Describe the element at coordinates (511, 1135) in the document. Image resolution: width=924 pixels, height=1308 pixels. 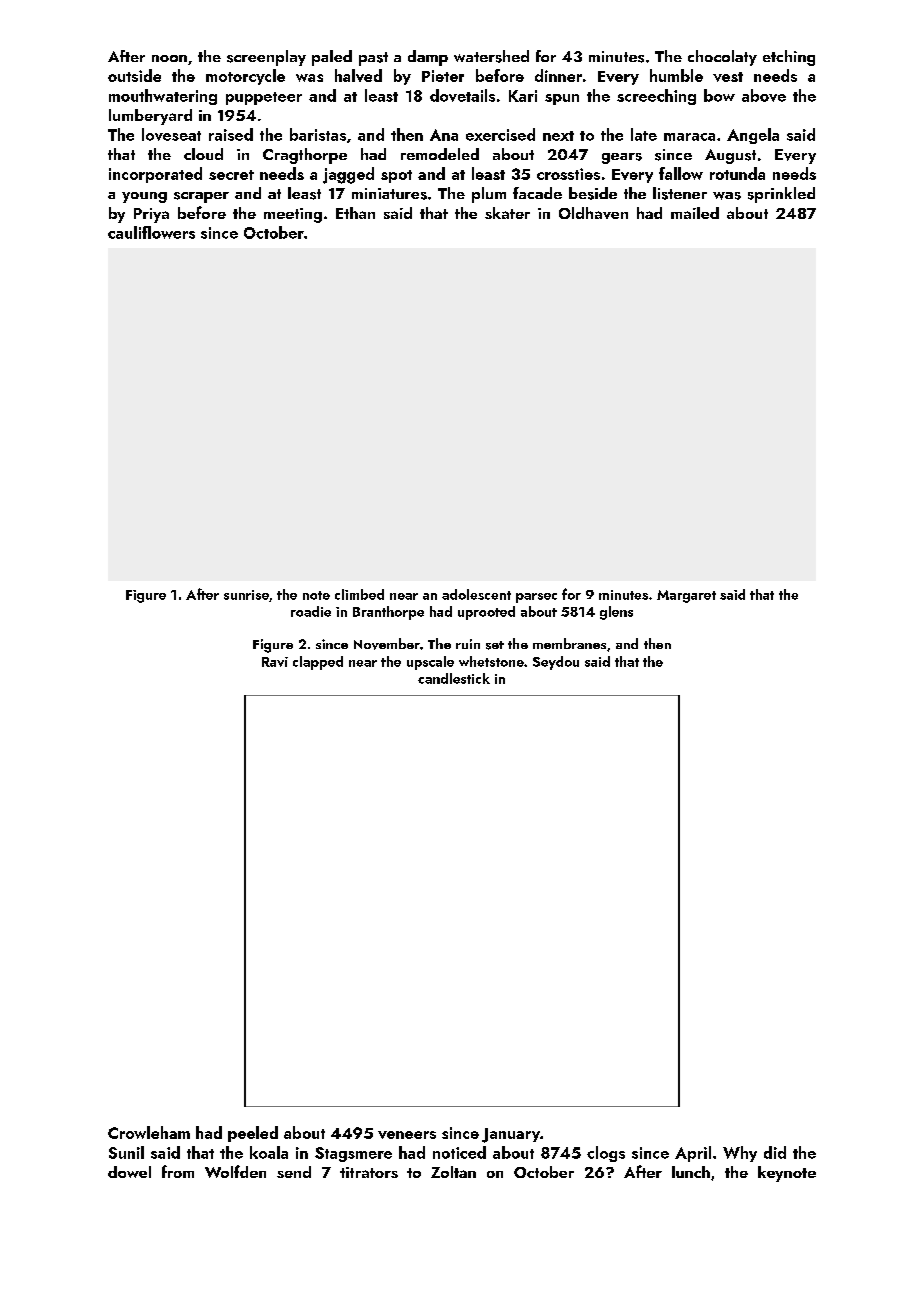
I see `January` at that location.
